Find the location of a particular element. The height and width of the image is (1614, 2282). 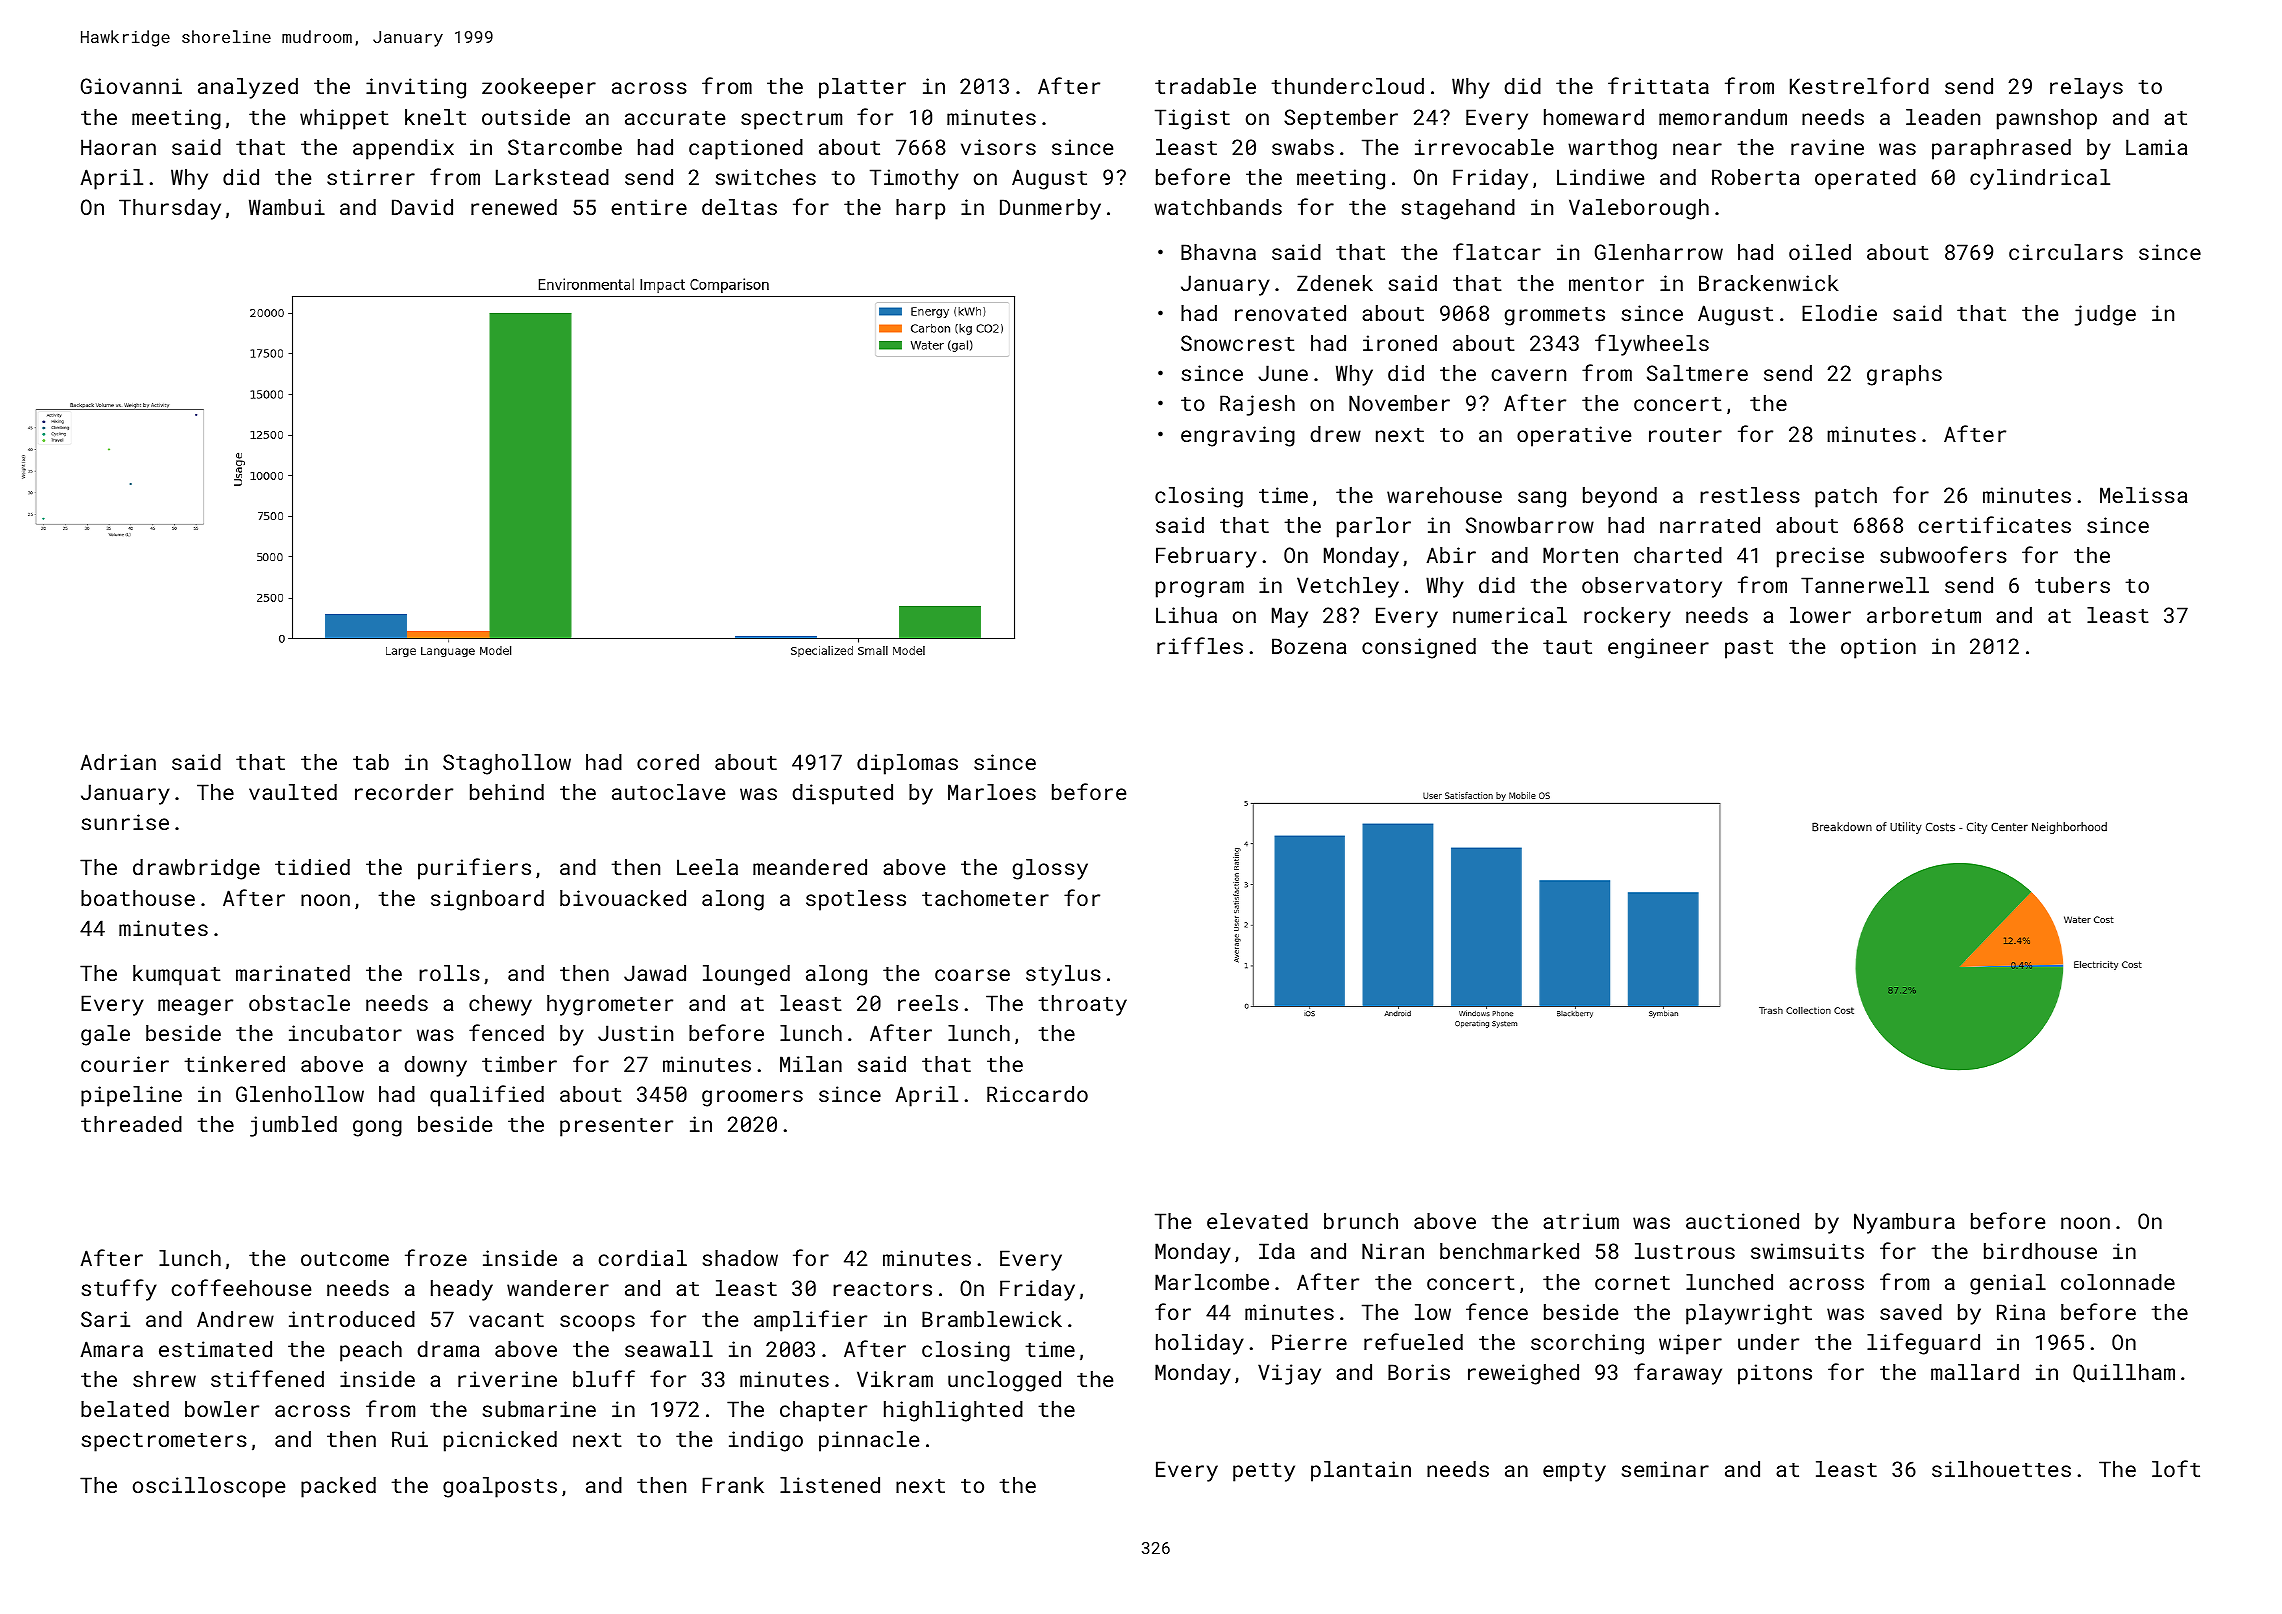

oscilloscope is located at coordinates (209, 1487).
